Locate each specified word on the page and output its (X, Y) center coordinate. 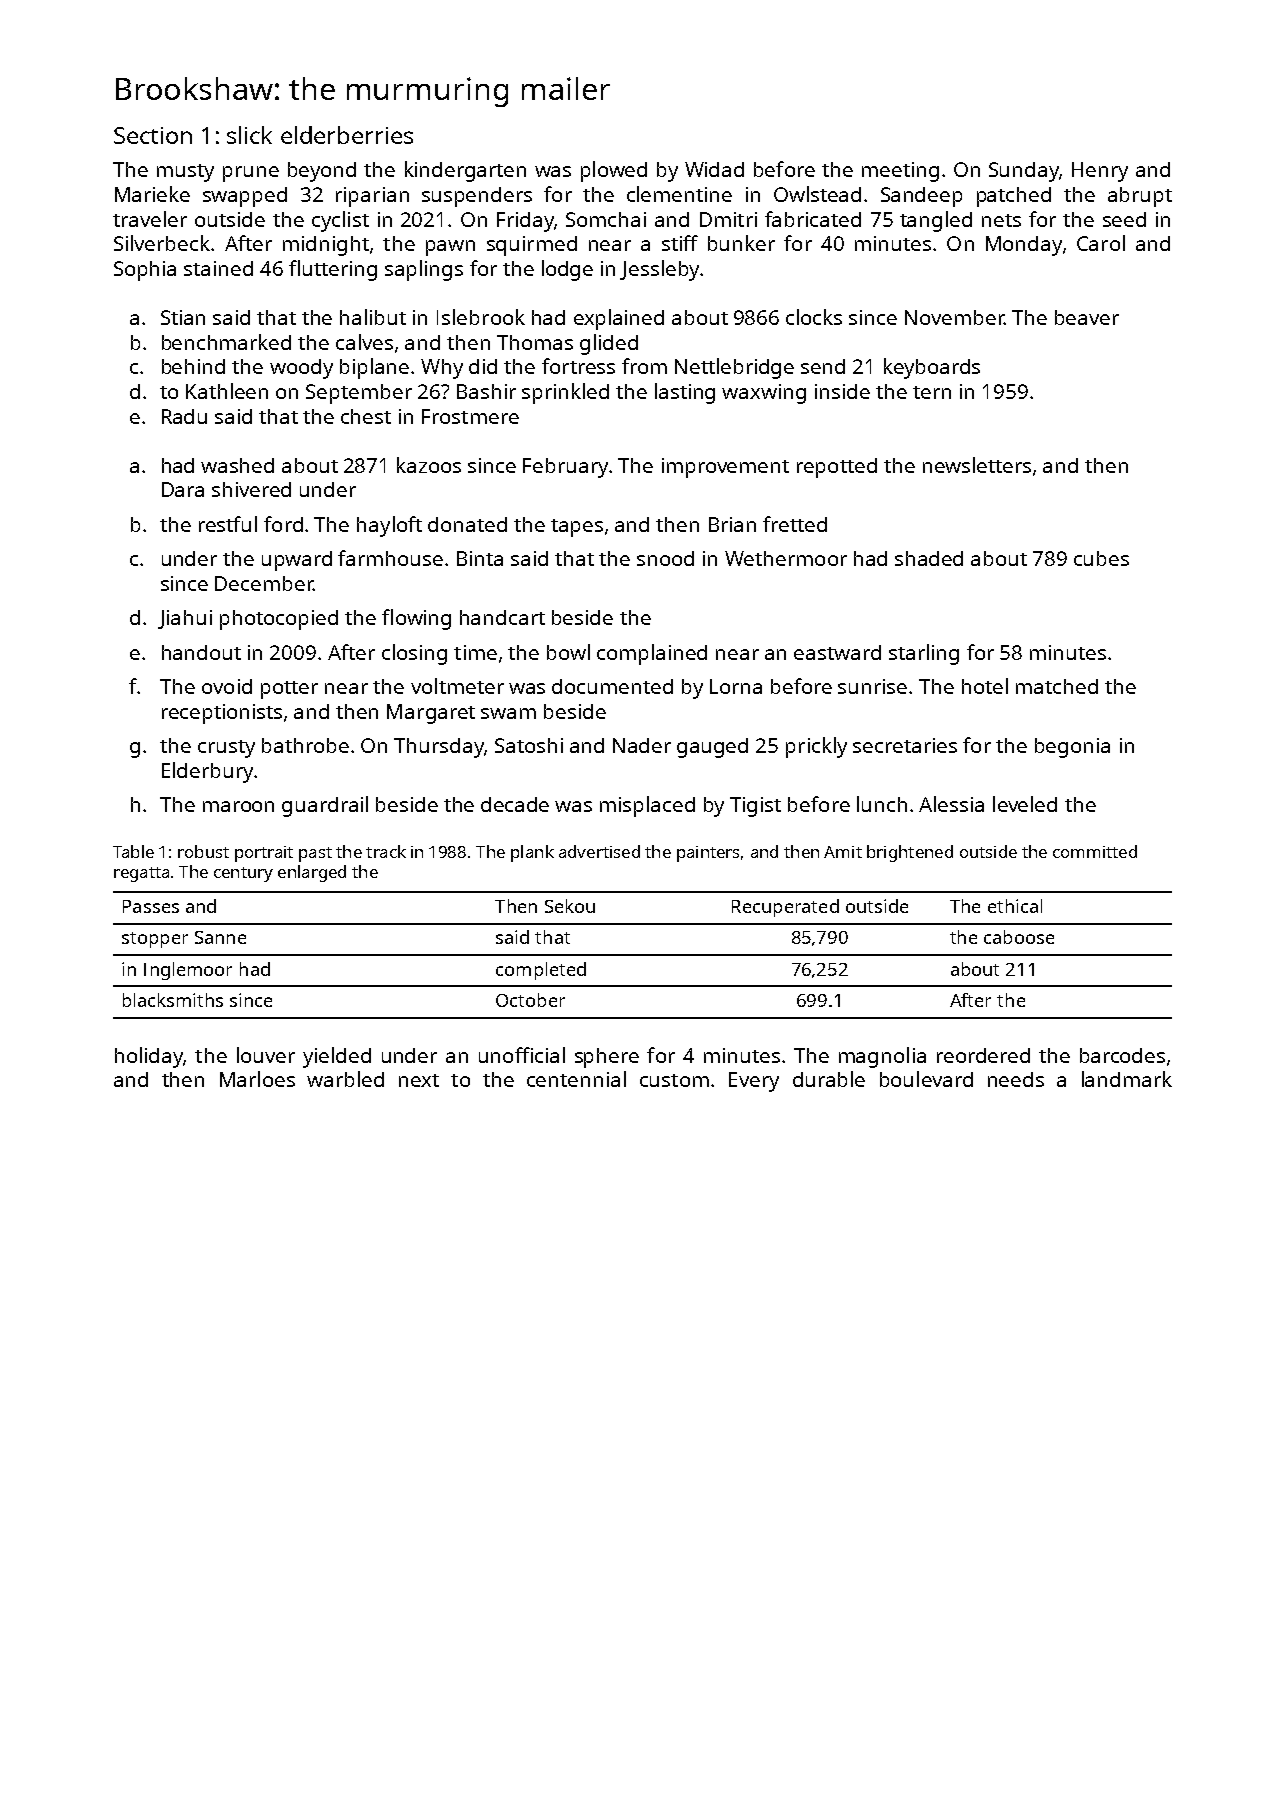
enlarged (312, 873)
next (419, 1080)
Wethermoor (786, 558)
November (954, 317)
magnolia (882, 1057)
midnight (326, 246)
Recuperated (785, 908)
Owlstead (817, 194)
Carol (1101, 243)
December (264, 583)
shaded (929, 558)
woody (301, 369)
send (823, 366)
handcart (502, 617)
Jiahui (185, 619)
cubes (1101, 558)
